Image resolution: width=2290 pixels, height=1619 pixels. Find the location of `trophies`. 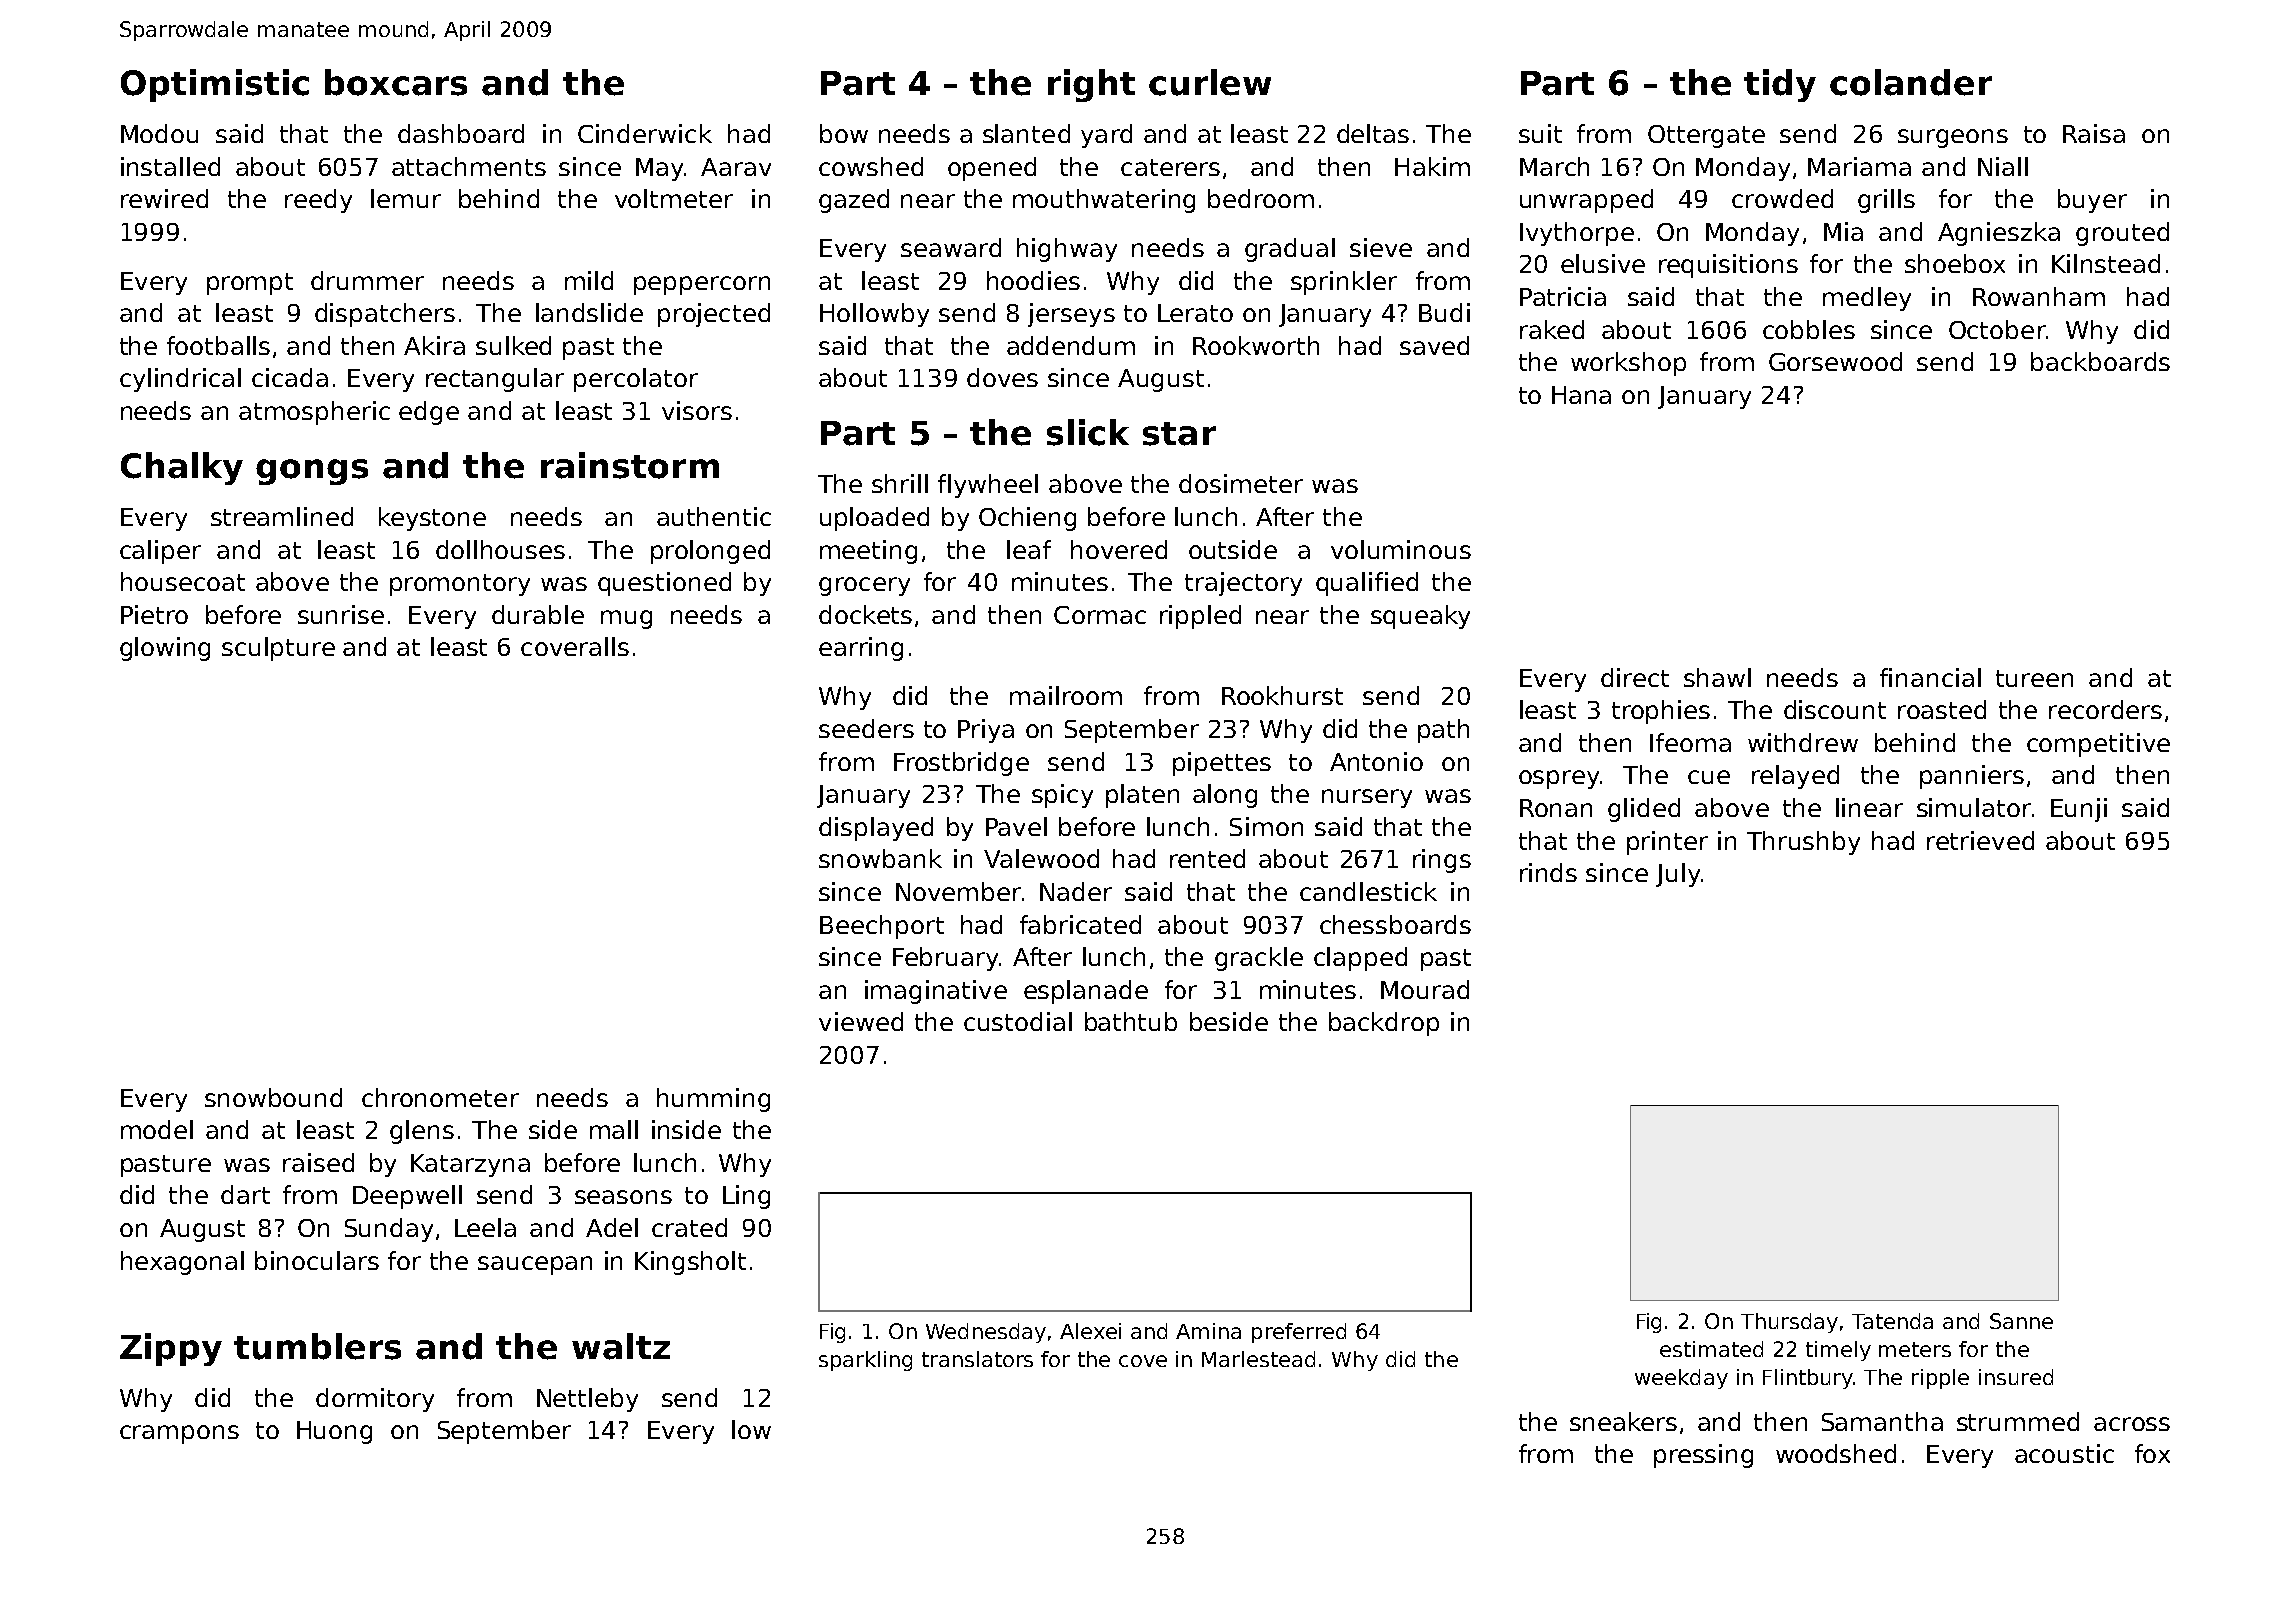

trophies is located at coordinates (1661, 712).
